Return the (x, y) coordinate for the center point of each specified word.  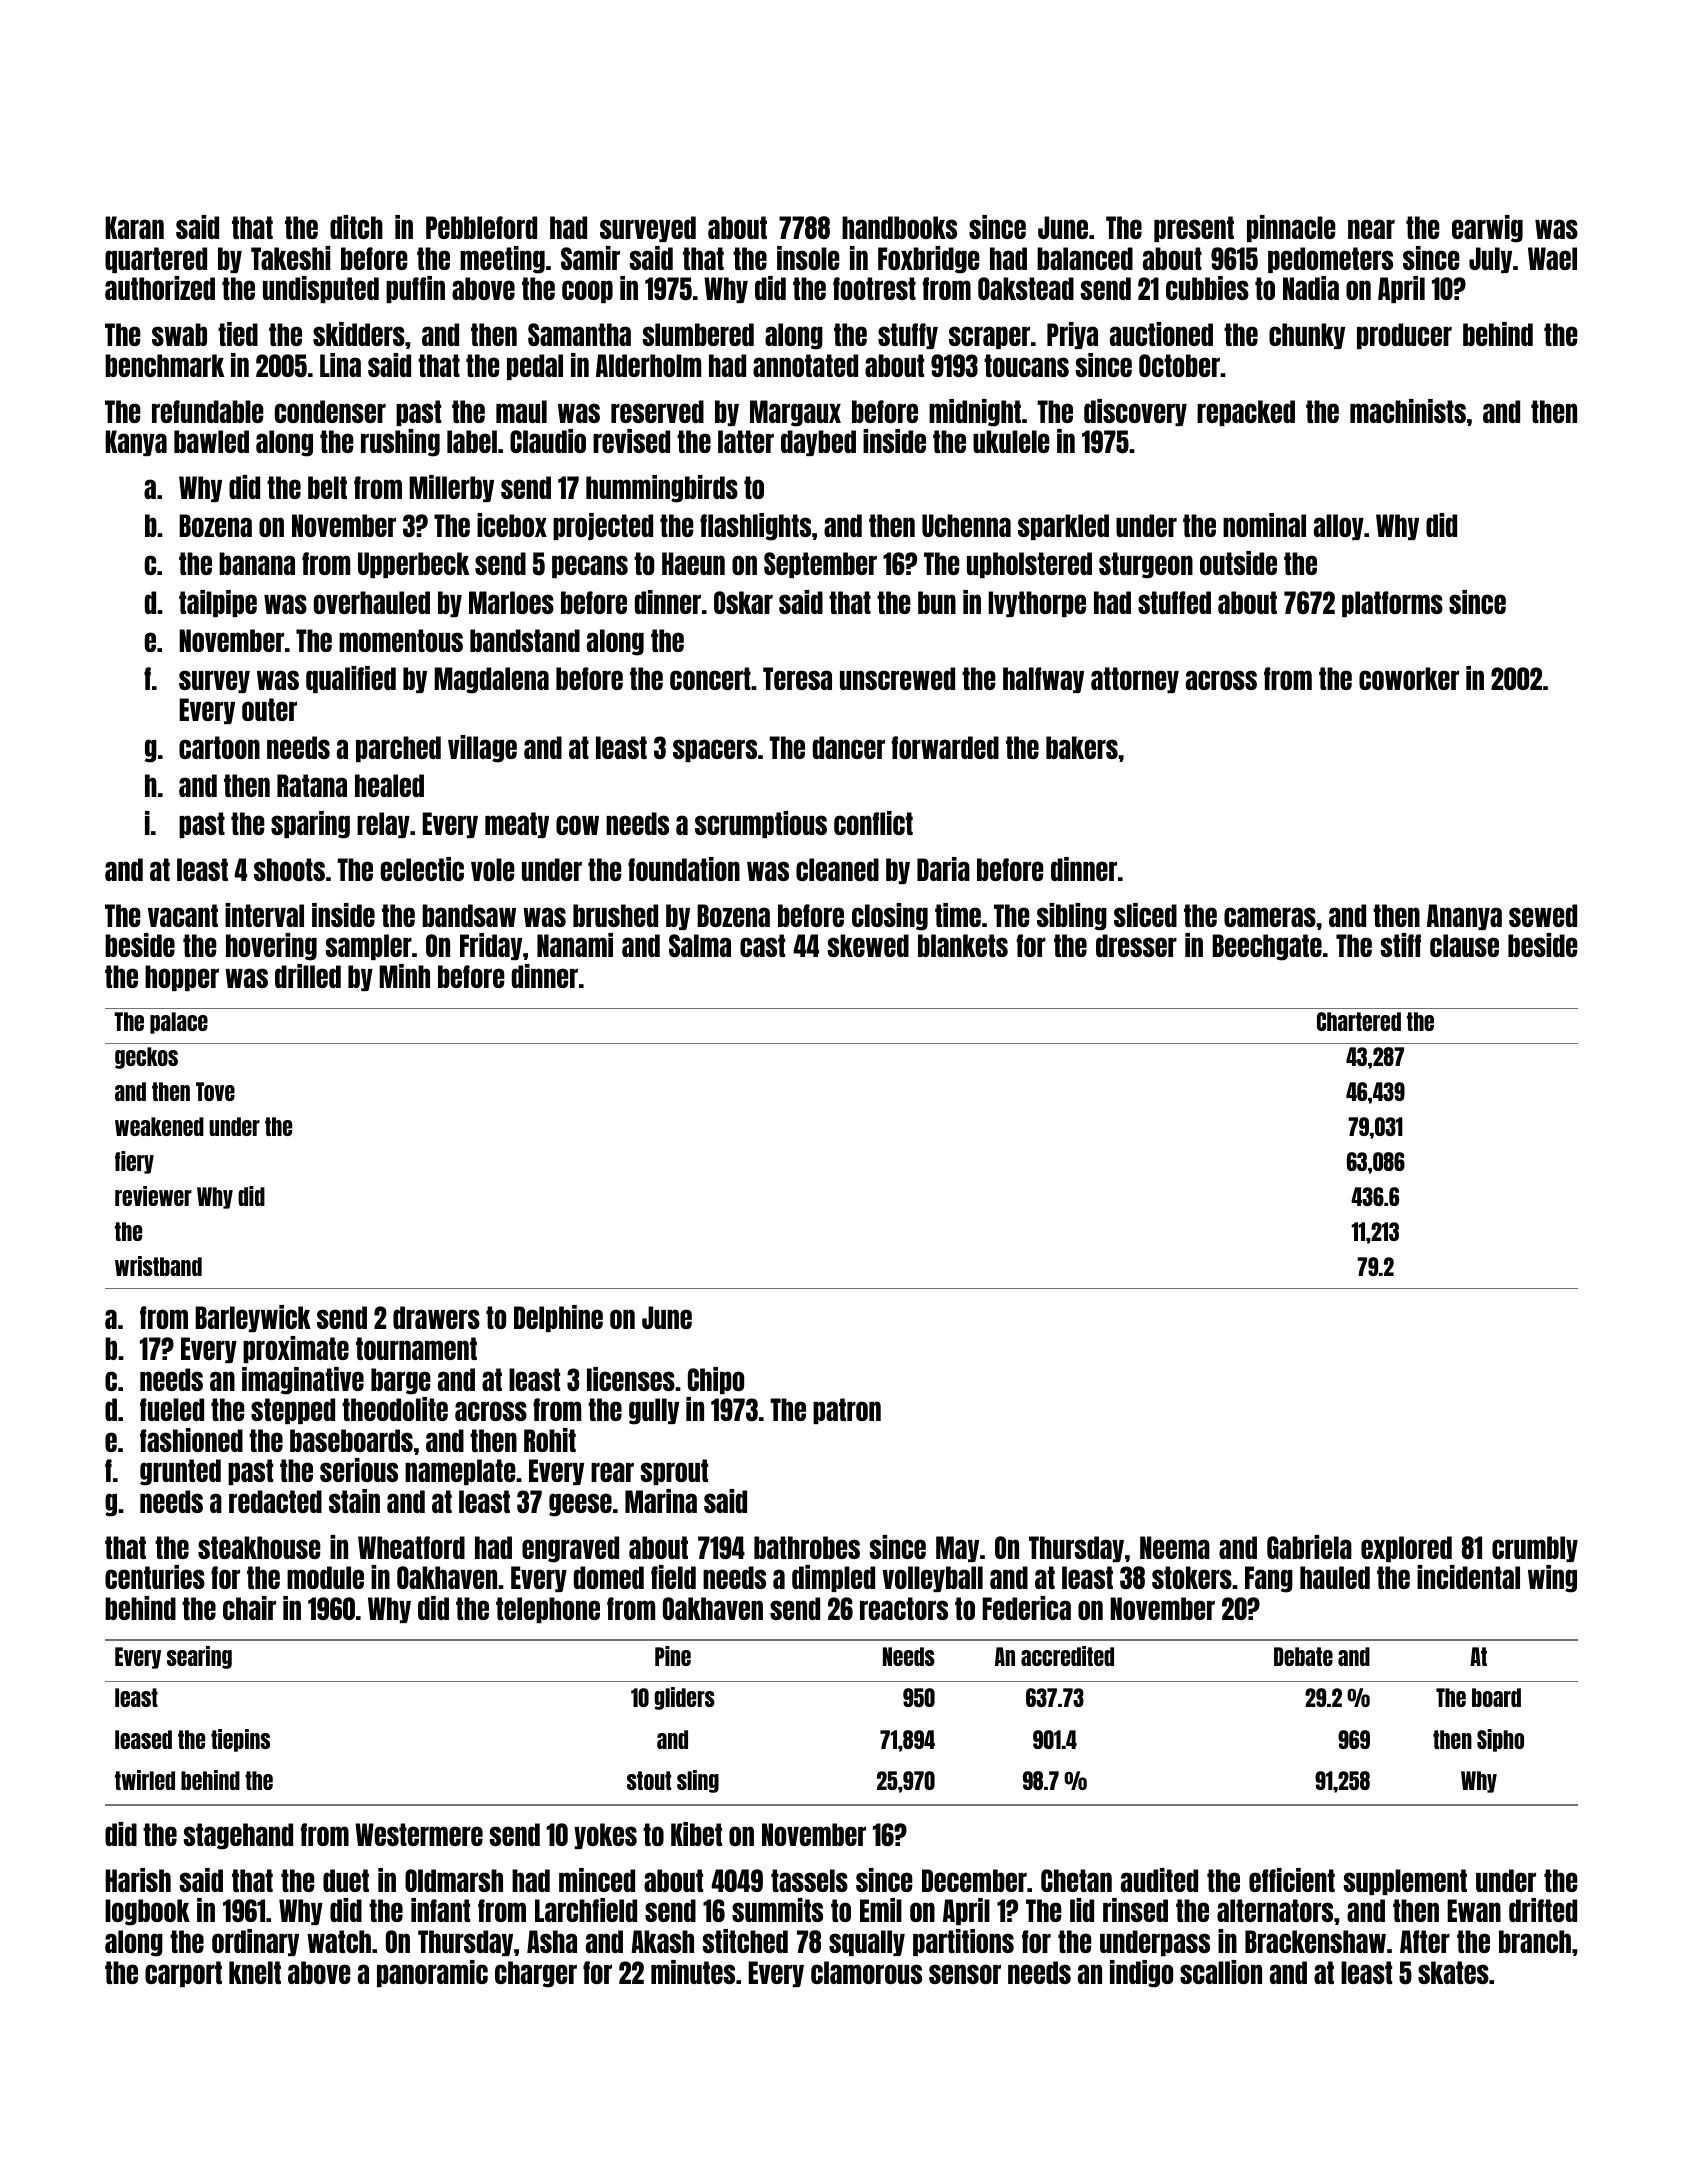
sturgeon (1146, 565)
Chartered (1359, 1021)
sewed (1543, 915)
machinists (1408, 411)
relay (383, 825)
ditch (356, 227)
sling (698, 1781)
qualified (351, 679)
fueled (172, 1409)
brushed (615, 915)
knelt (255, 1972)
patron (847, 1411)
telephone (548, 1610)
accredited (1067, 1656)
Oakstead (1026, 288)
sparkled (1063, 527)
